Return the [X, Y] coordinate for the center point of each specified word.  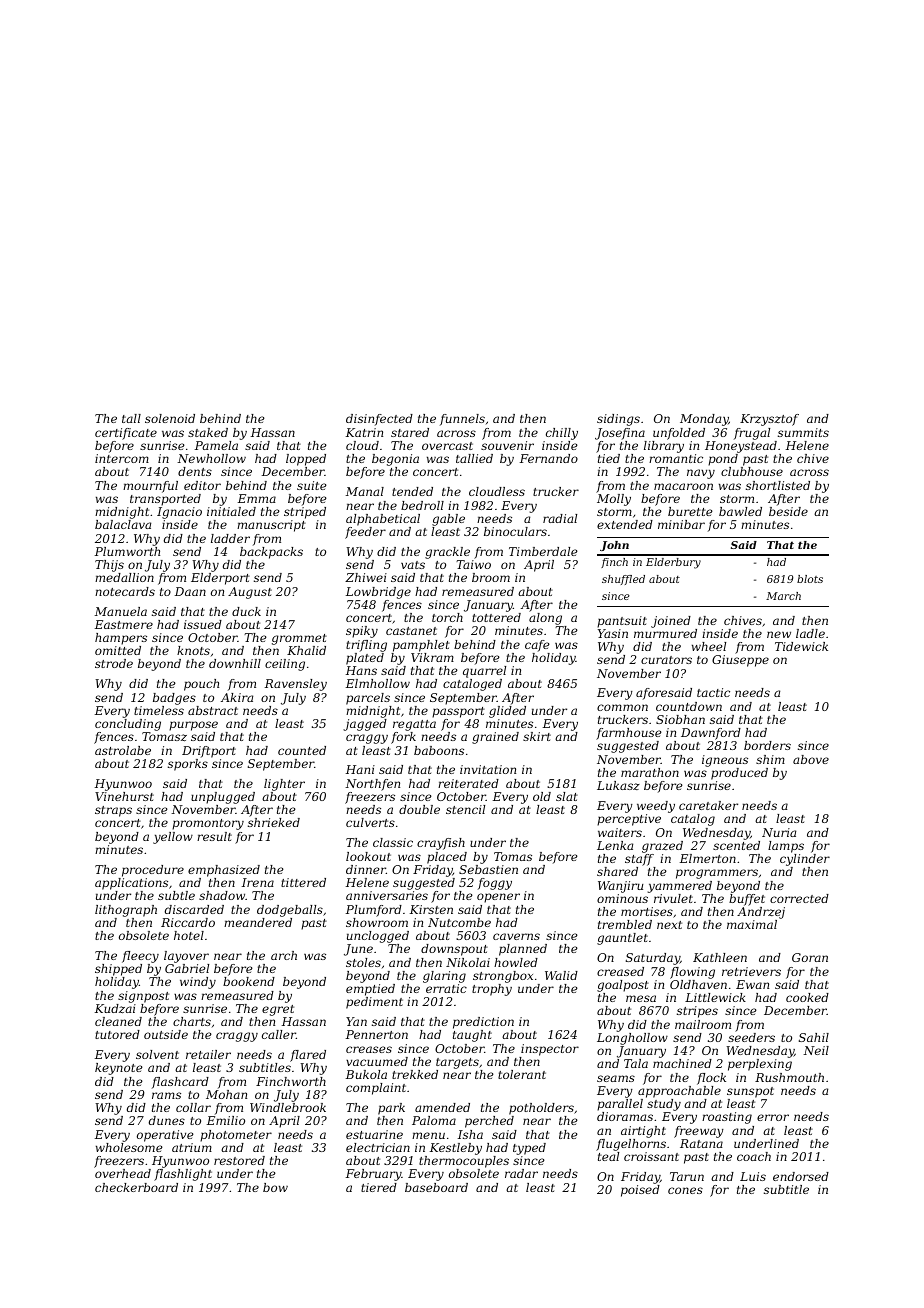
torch [447, 617]
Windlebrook [288, 1107]
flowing [692, 973]
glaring [444, 977]
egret [278, 1010]
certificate [126, 434]
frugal [752, 434]
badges [174, 699]
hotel [189, 935]
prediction [483, 1023]
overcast [447, 446]
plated [365, 659]
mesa [641, 998]
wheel [709, 646]
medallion [124, 577]
